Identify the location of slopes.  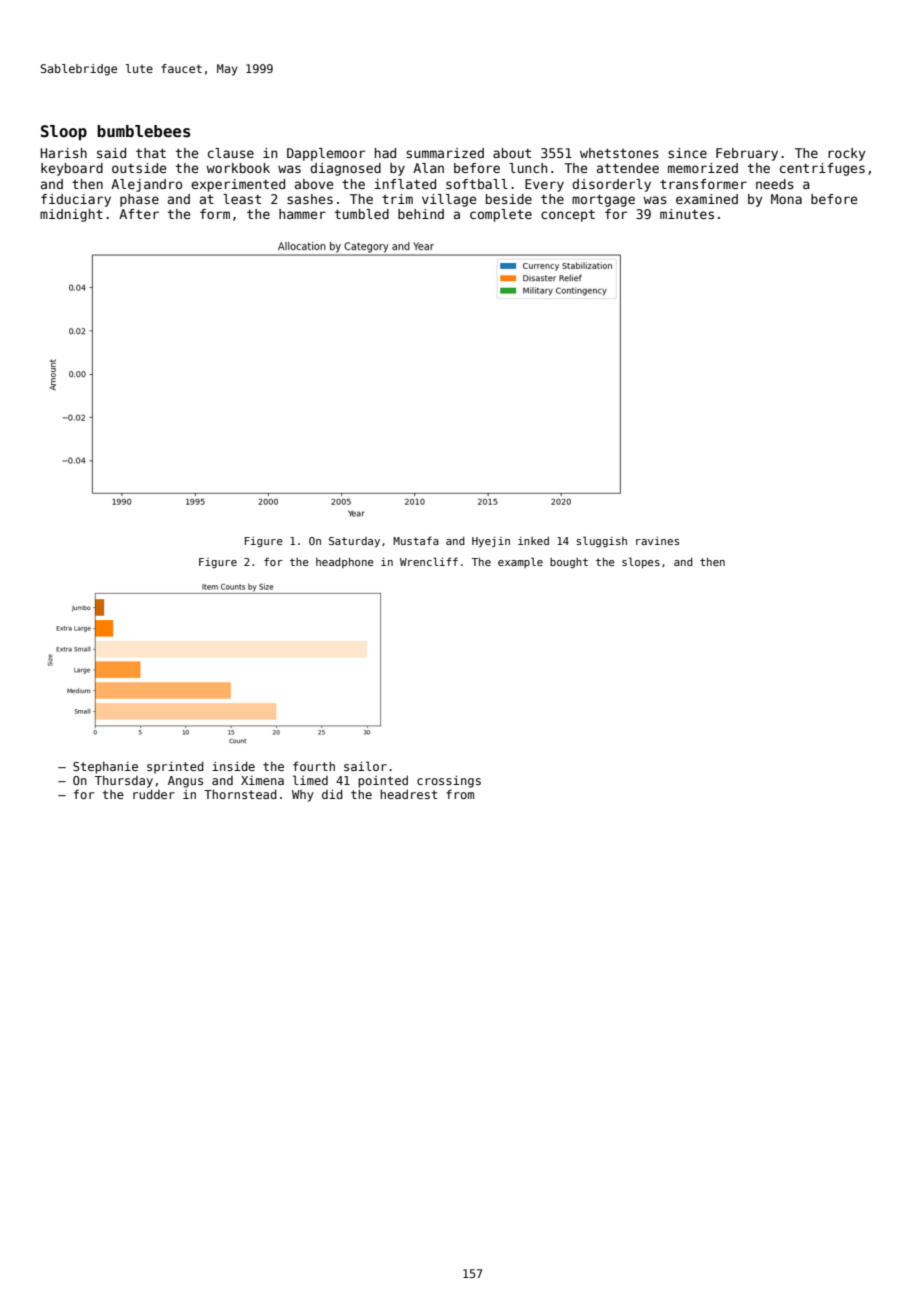
(641, 562).
